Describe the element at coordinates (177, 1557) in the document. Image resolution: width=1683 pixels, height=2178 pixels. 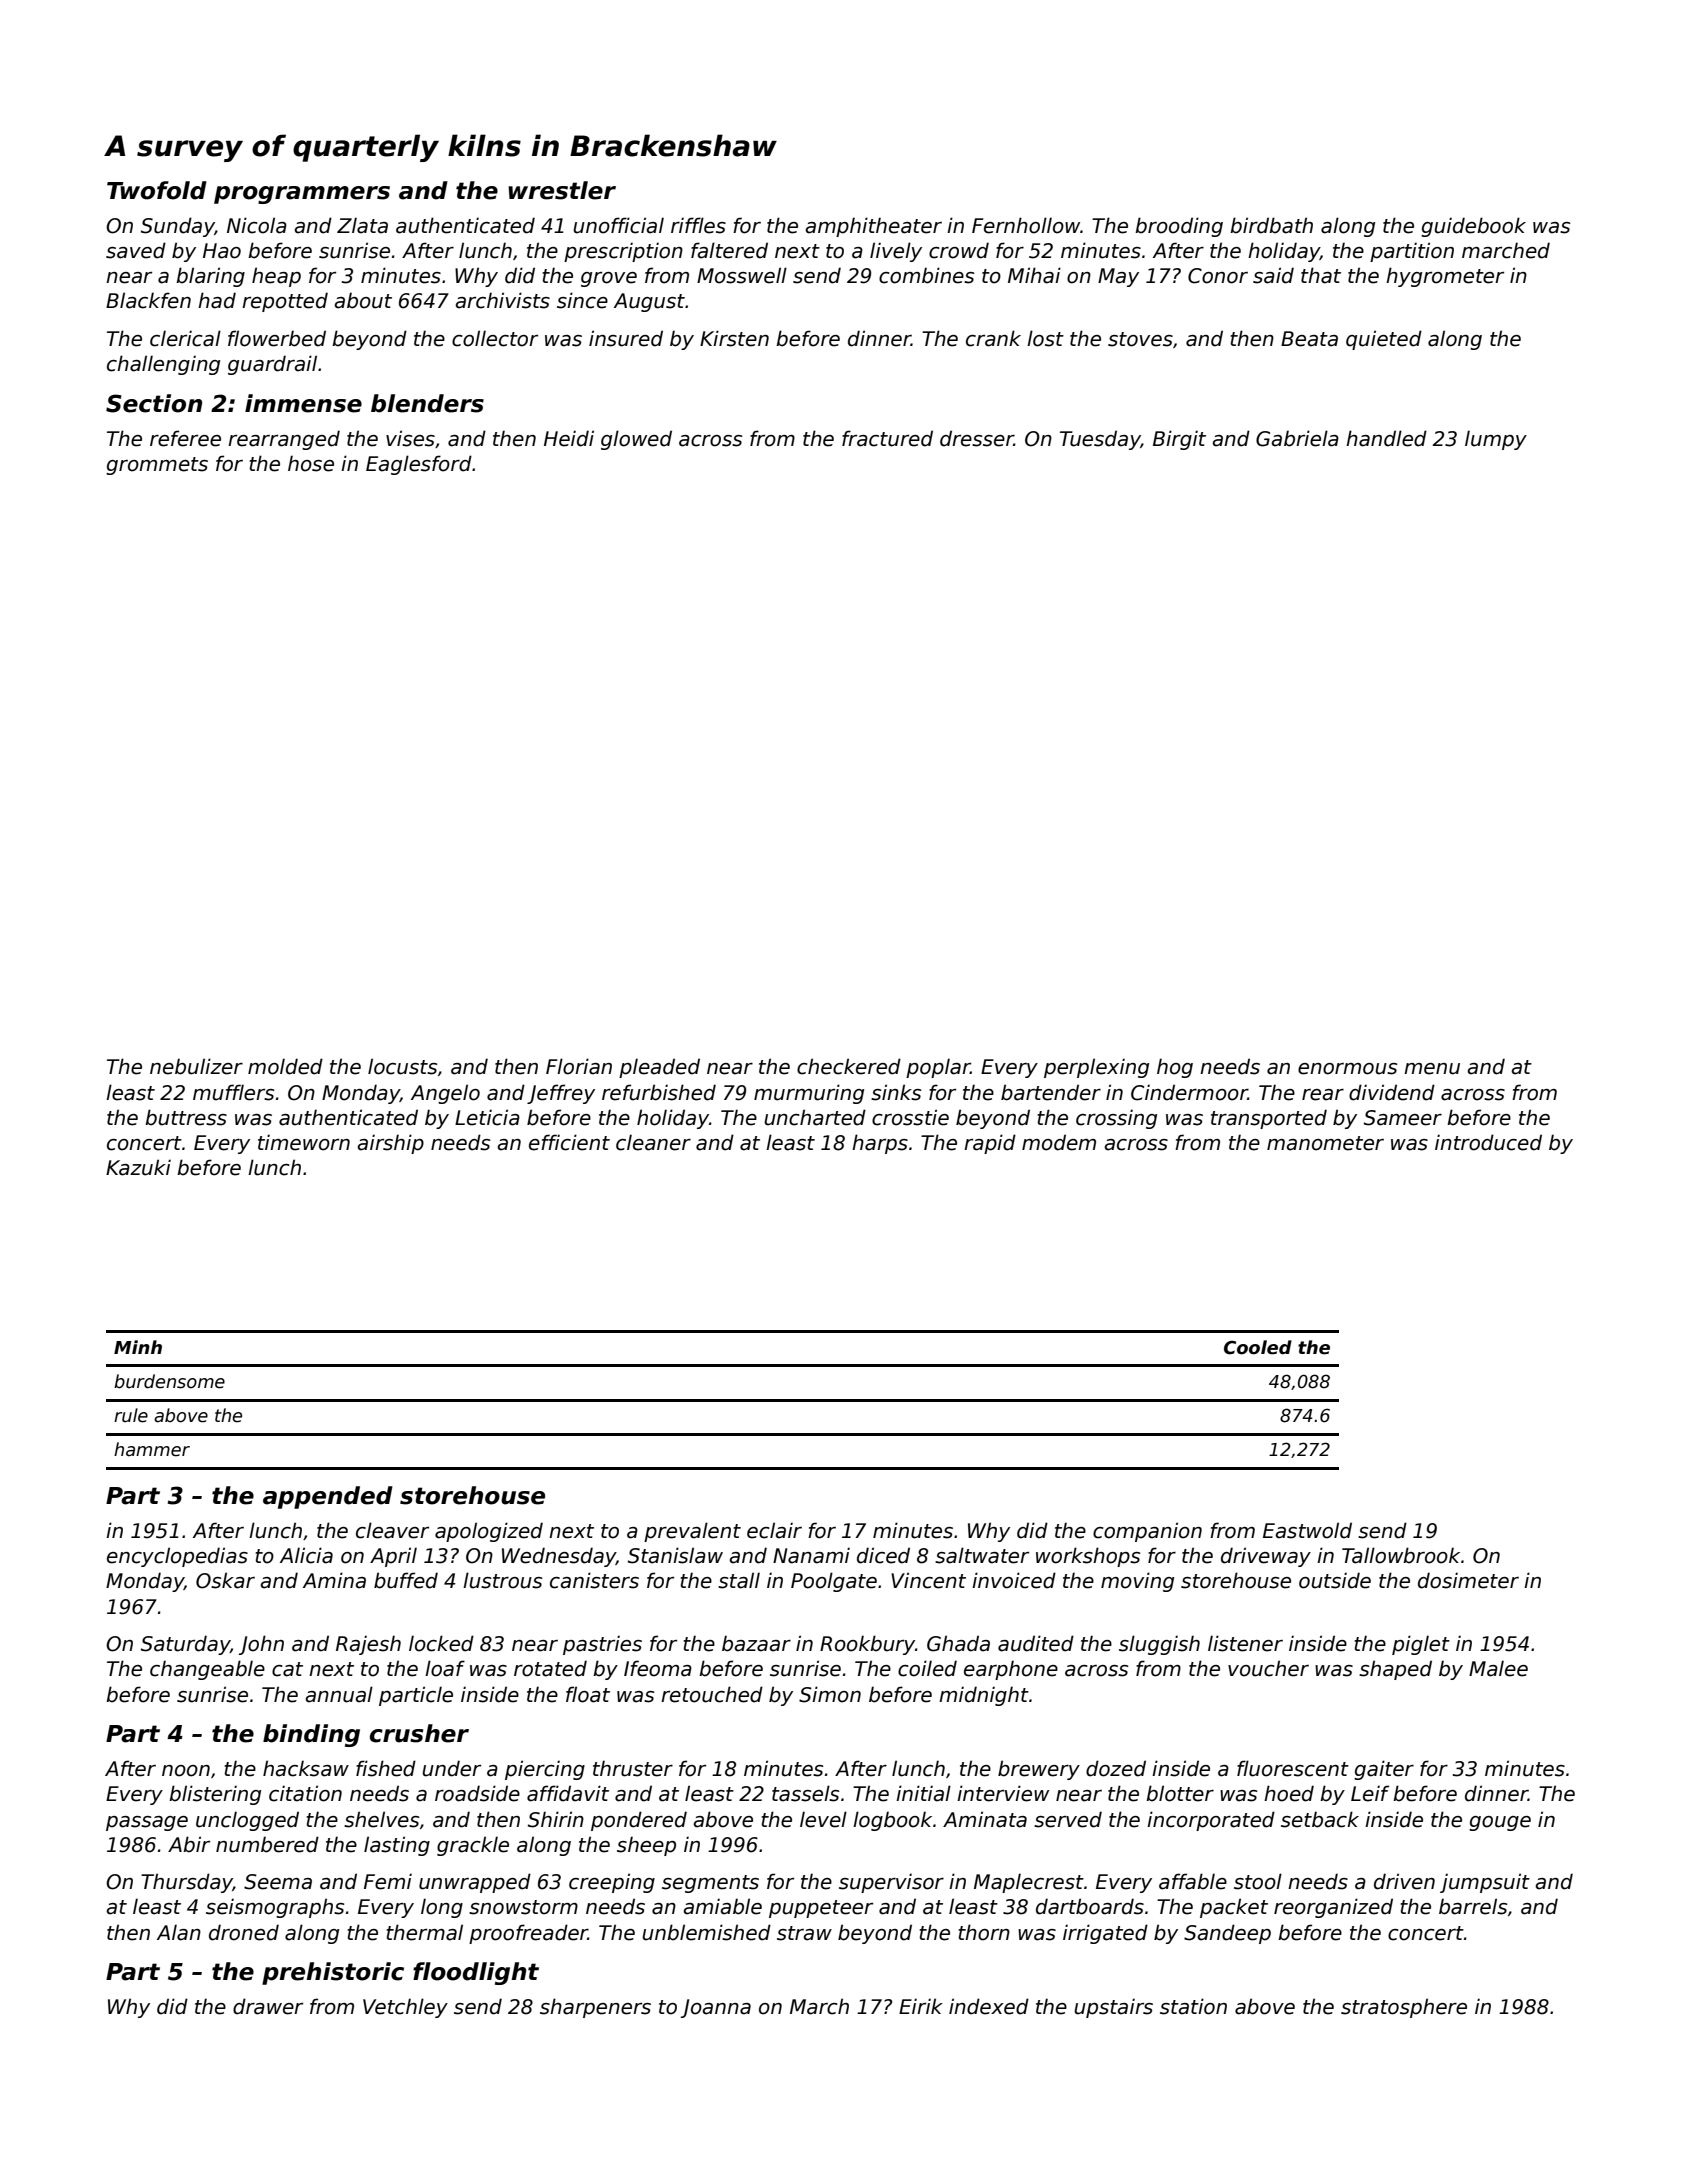
I see `encyclopedias` at that location.
